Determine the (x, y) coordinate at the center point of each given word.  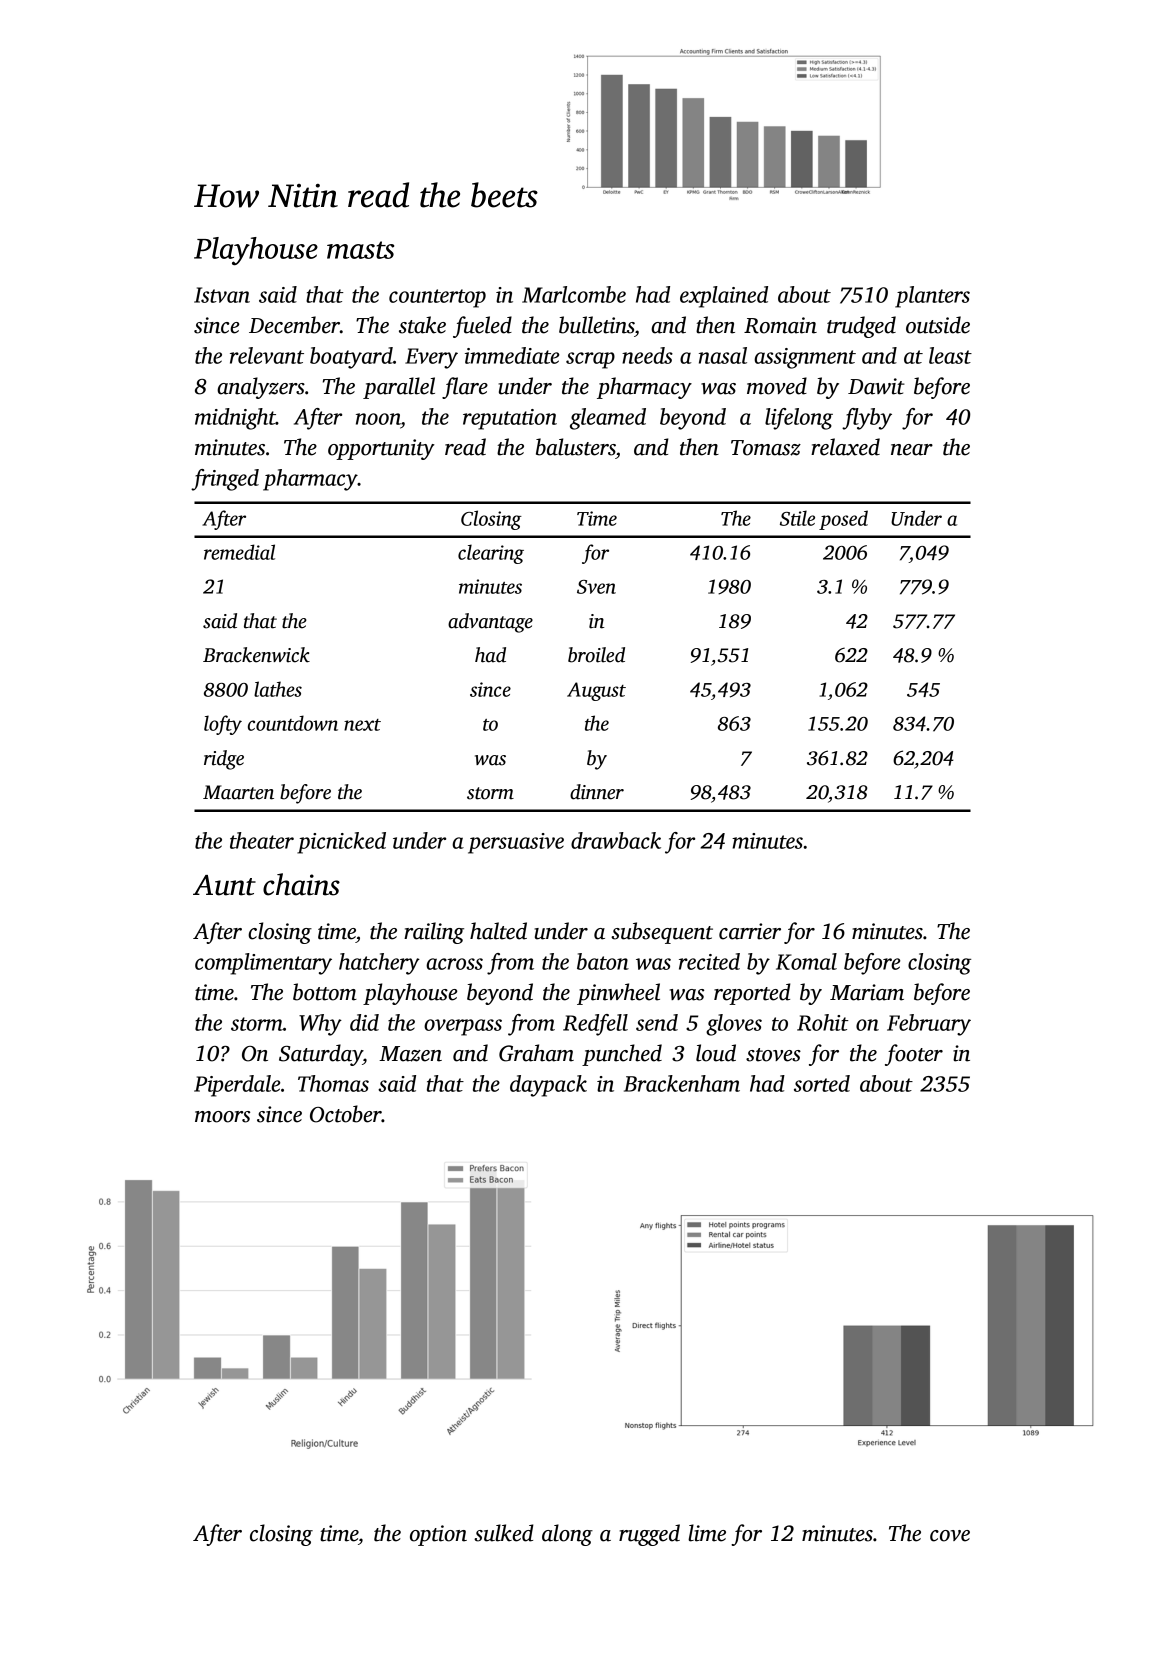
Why (320, 1025)
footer (914, 1055)
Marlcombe (574, 294)
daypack (548, 1086)
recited (709, 961)
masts (360, 250)
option (438, 1535)
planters (932, 297)
